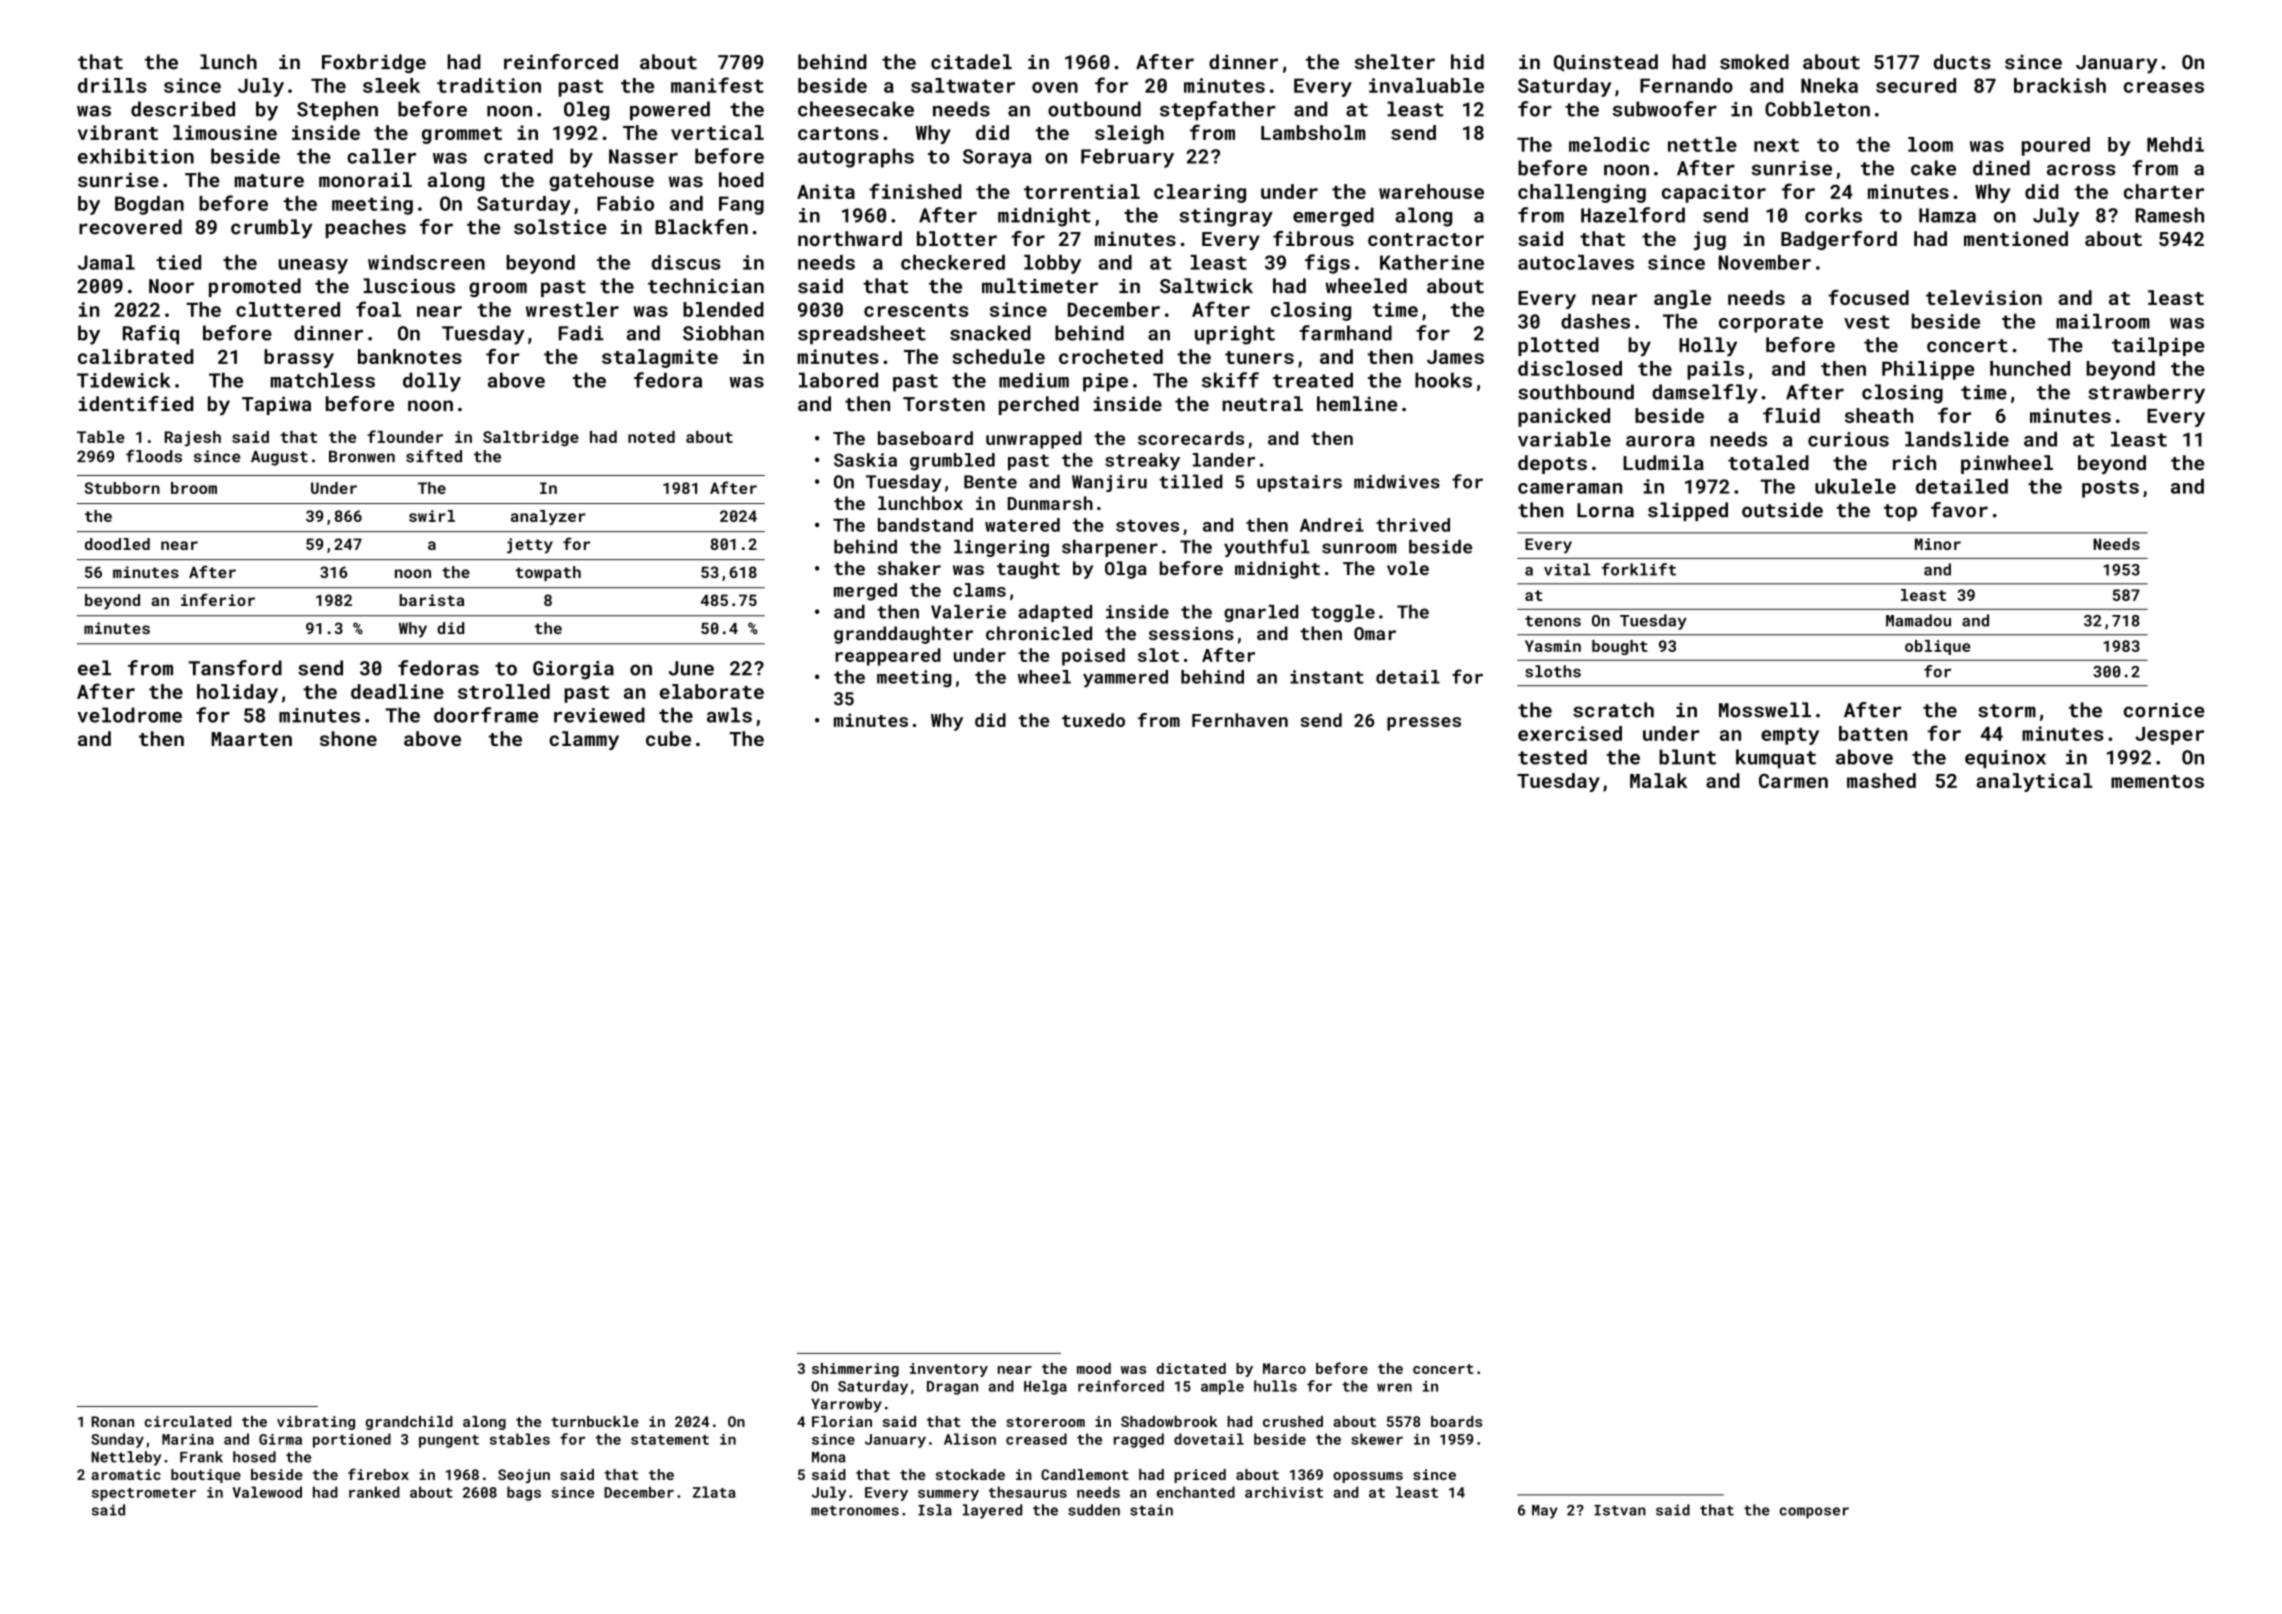 The image size is (2282, 1614). What do you see at coordinates (1930, 144) in the document?
I see `loom` at bounding box center [1930, 144].
